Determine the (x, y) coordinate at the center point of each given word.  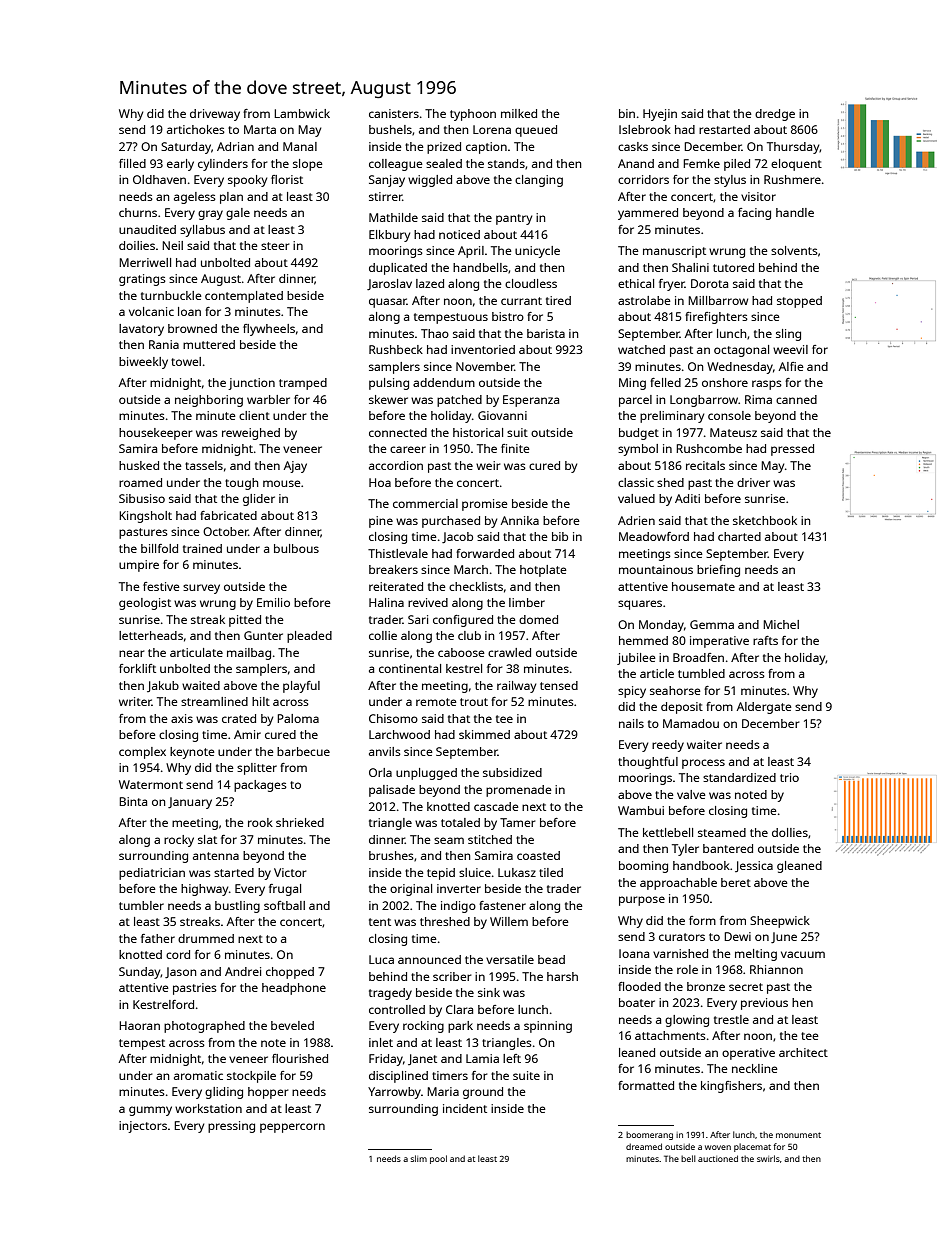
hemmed (643, 640)
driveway (215, 115)
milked (519, 113)
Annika (520, 520)
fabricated (228, 515)
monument (798, 1135)
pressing (231, 1127)
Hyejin (660, 115)
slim (418, 1158)
